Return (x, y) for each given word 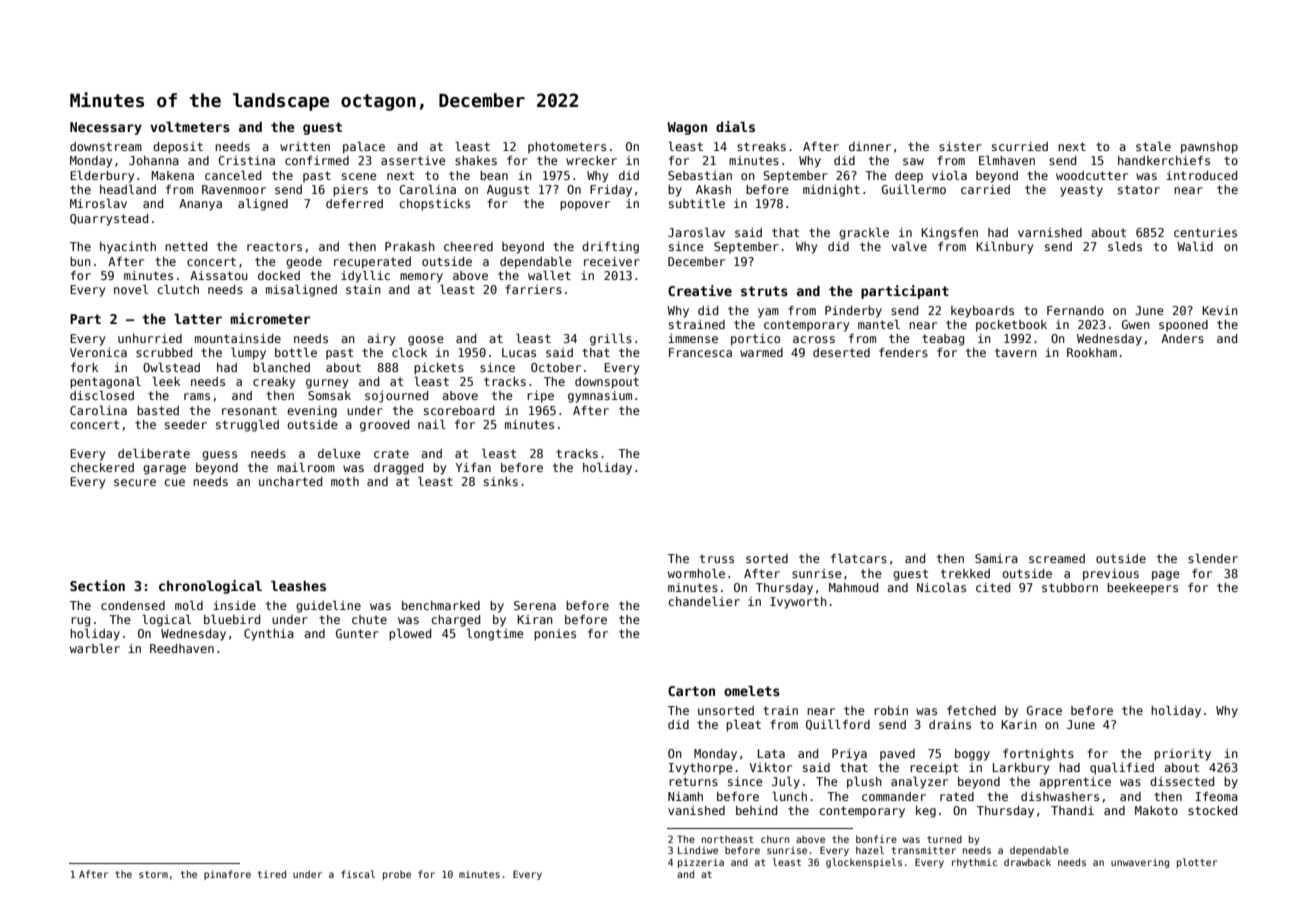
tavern (1016, 352)
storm (153, 874)
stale (1153, 146)
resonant (249, 410)
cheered (468, 246)
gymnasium (600, 397)
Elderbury (102, 177)
